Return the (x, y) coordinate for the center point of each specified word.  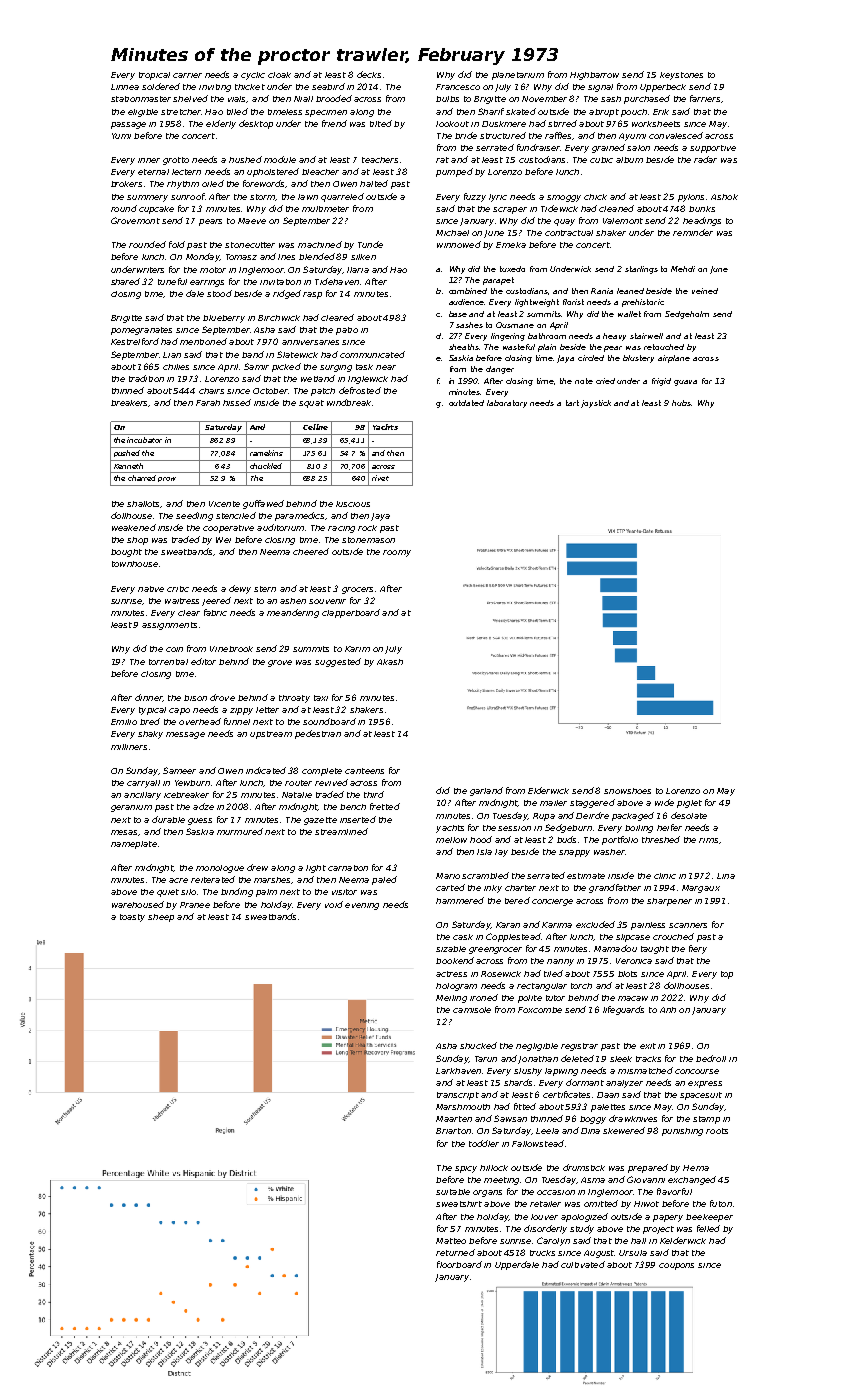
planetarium (518, 76)
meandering (293, 613)
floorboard (459, 1264)
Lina (726, 876)
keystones (681, 76)
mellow (451, 840)
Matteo (451, 1241)
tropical (154, 76)
